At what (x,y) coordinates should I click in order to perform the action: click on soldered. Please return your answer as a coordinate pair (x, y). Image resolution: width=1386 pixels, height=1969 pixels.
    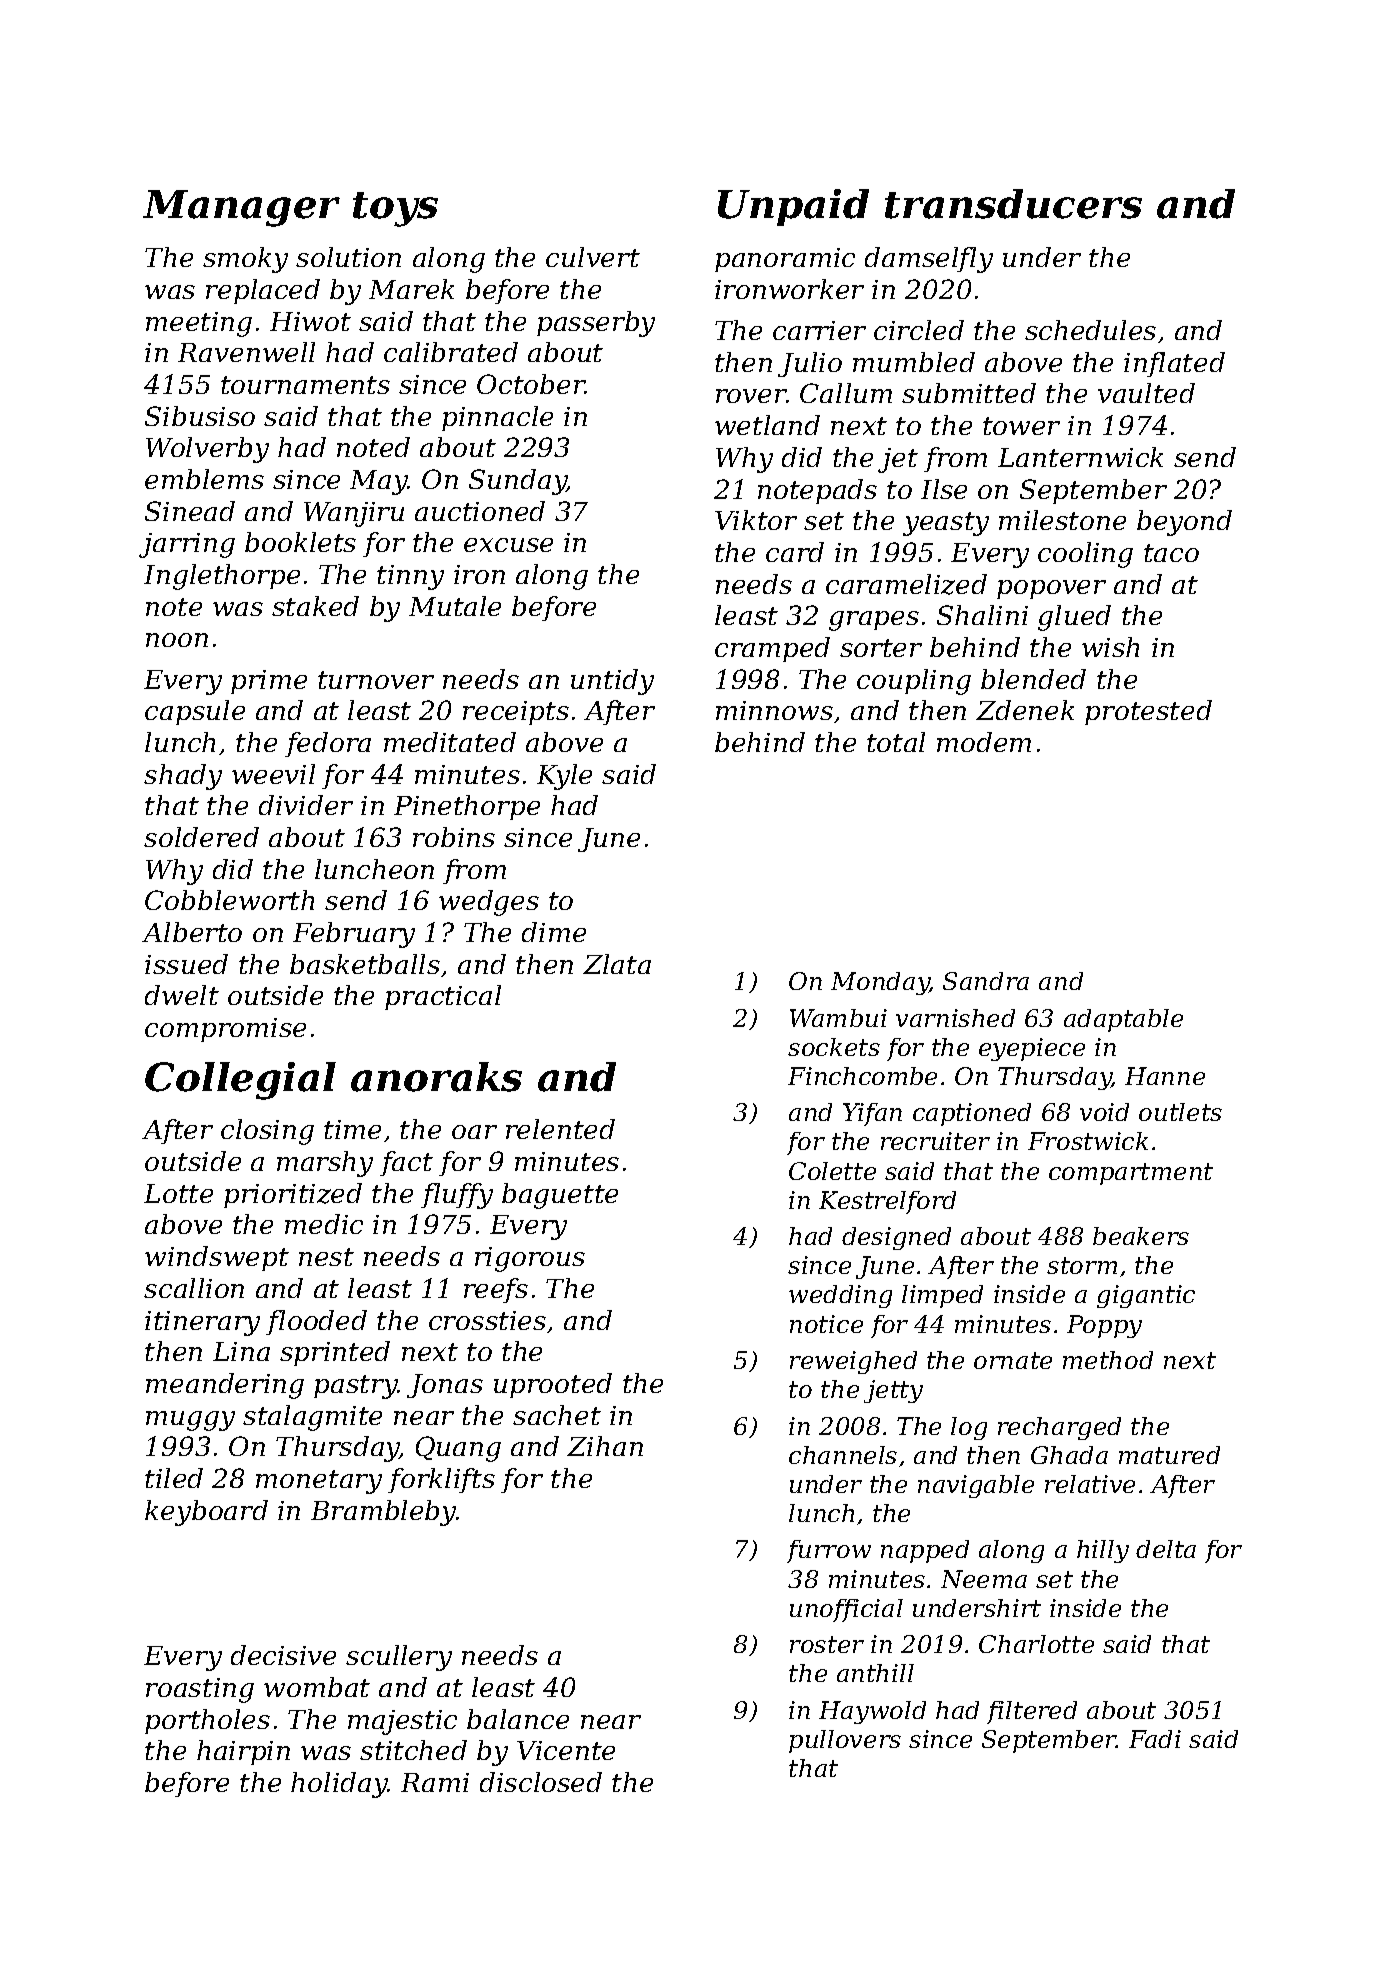
    Looking at the image, I should click on (201, 837).
